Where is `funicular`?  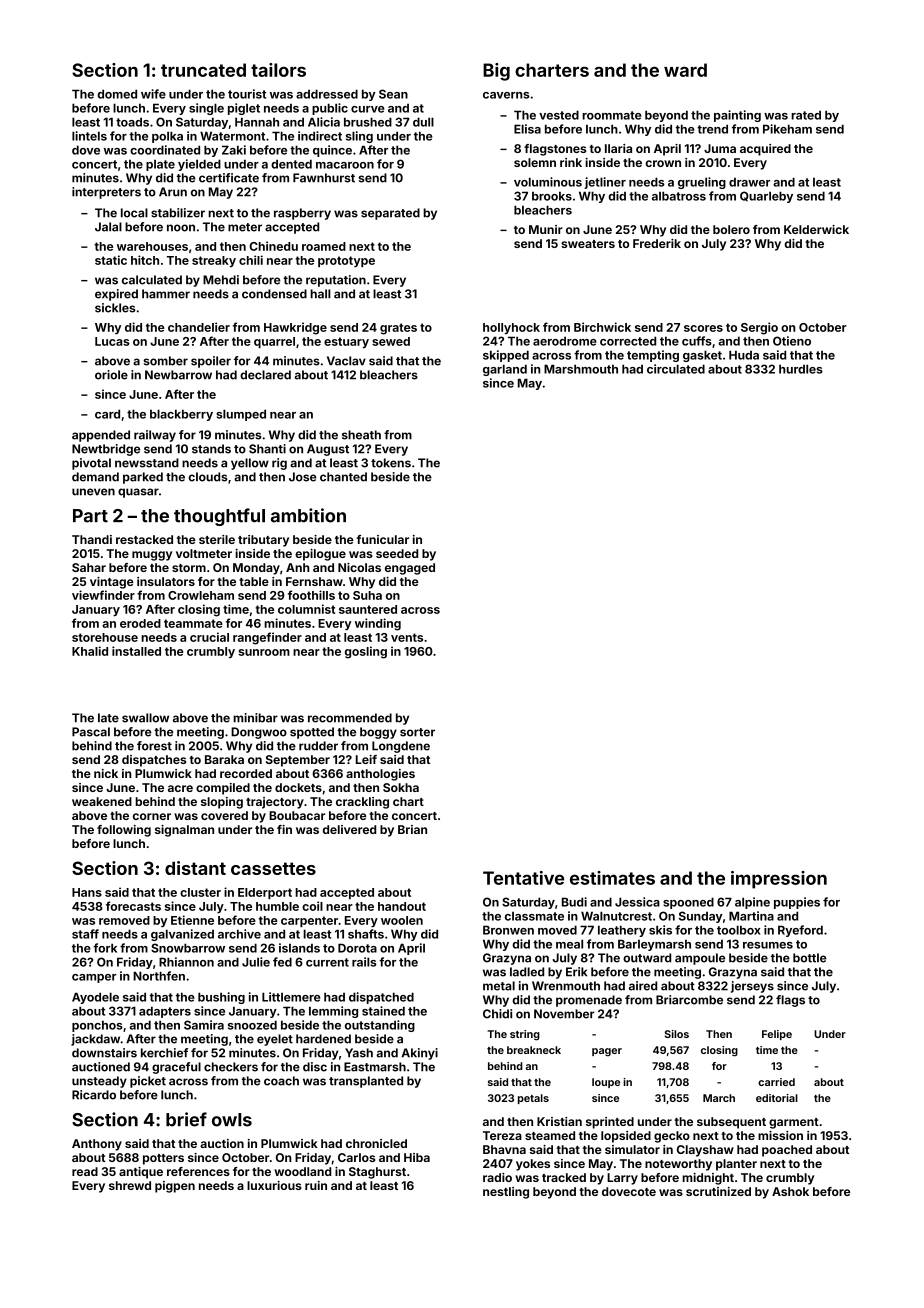
funicular is located at coordinates (383, 539).
